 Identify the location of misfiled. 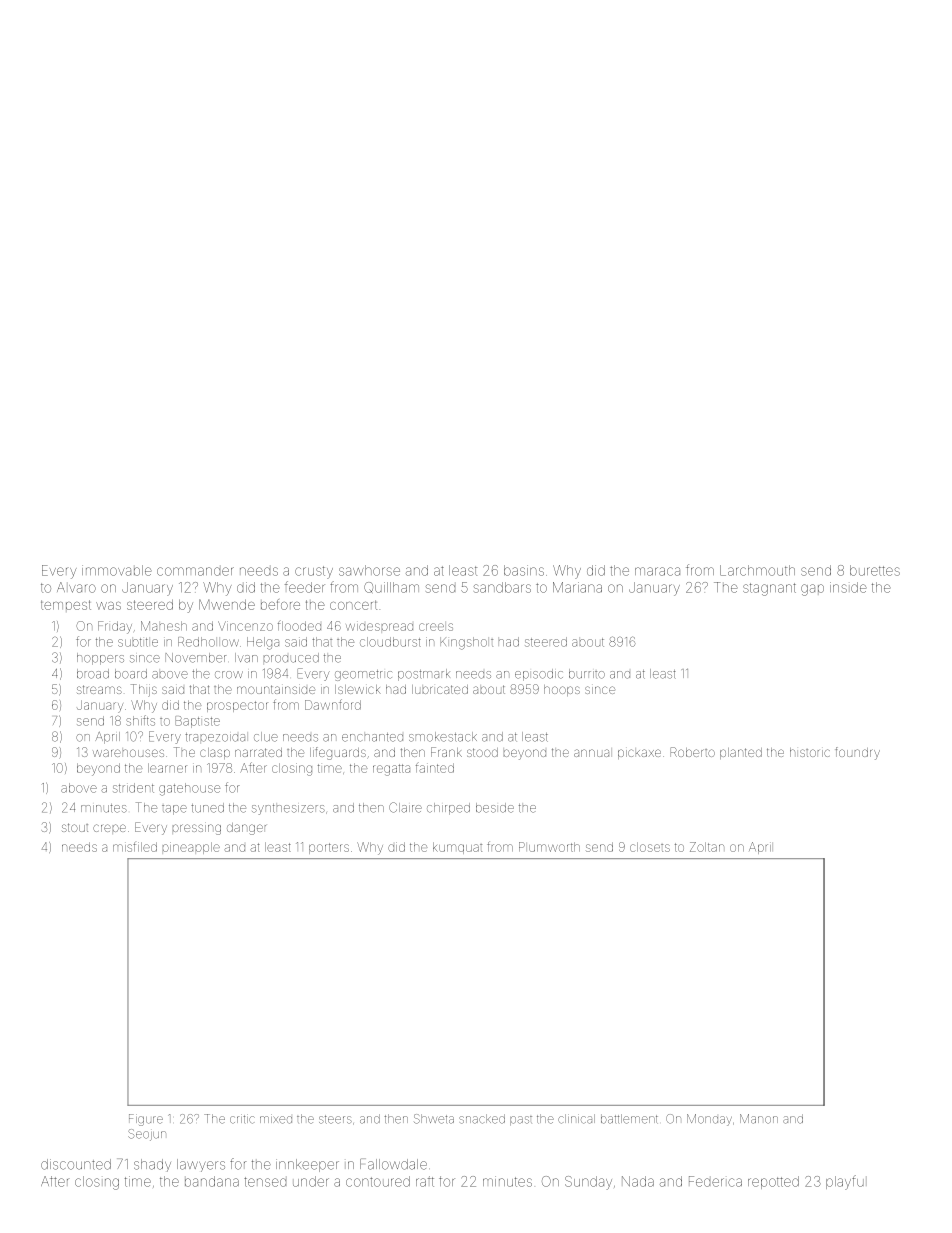
(135, 847).
